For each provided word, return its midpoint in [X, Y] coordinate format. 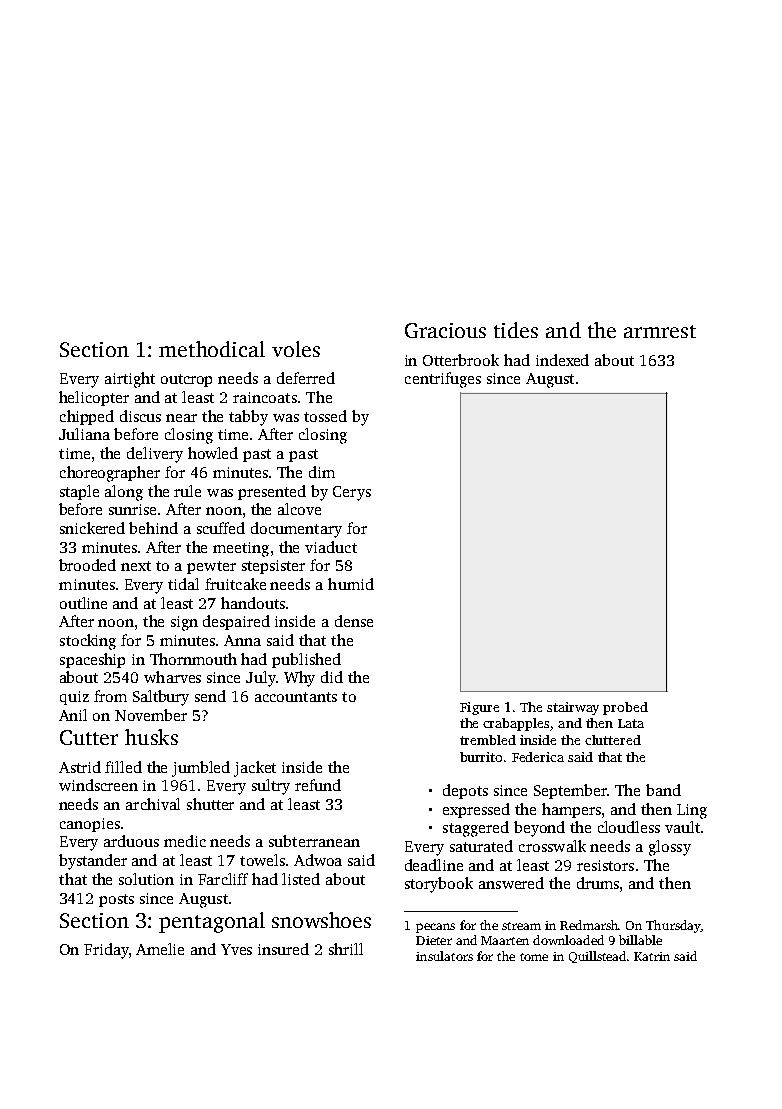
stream [521, 926]
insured [283, 949]
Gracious [445, 330]
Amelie [160, 949]
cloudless [629, 827]
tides [516, 330]
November [151, 715]
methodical [212, 349]
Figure [479, 708]
